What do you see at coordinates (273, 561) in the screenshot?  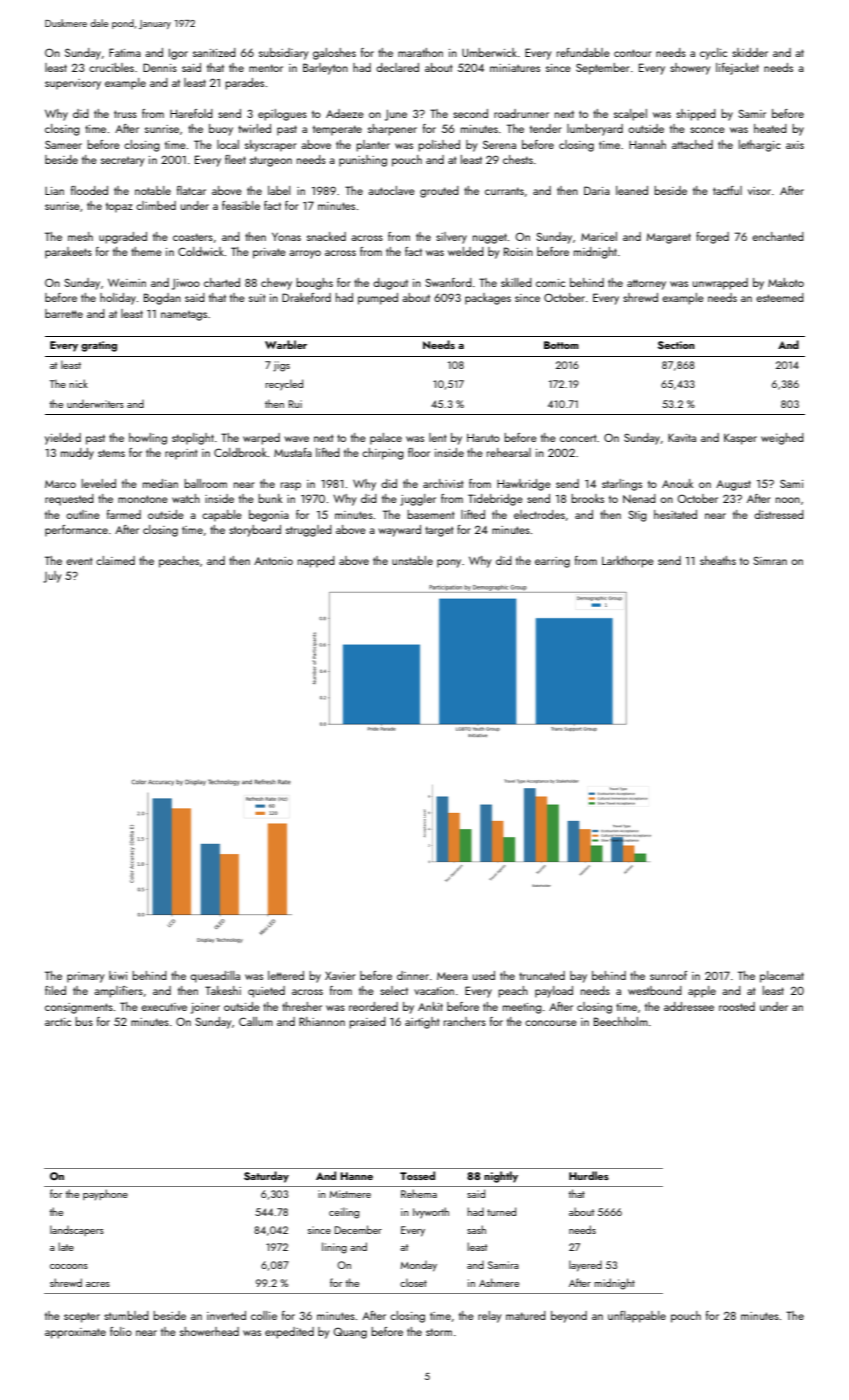 I see `Antonio` at bounding box center [273, 561].
